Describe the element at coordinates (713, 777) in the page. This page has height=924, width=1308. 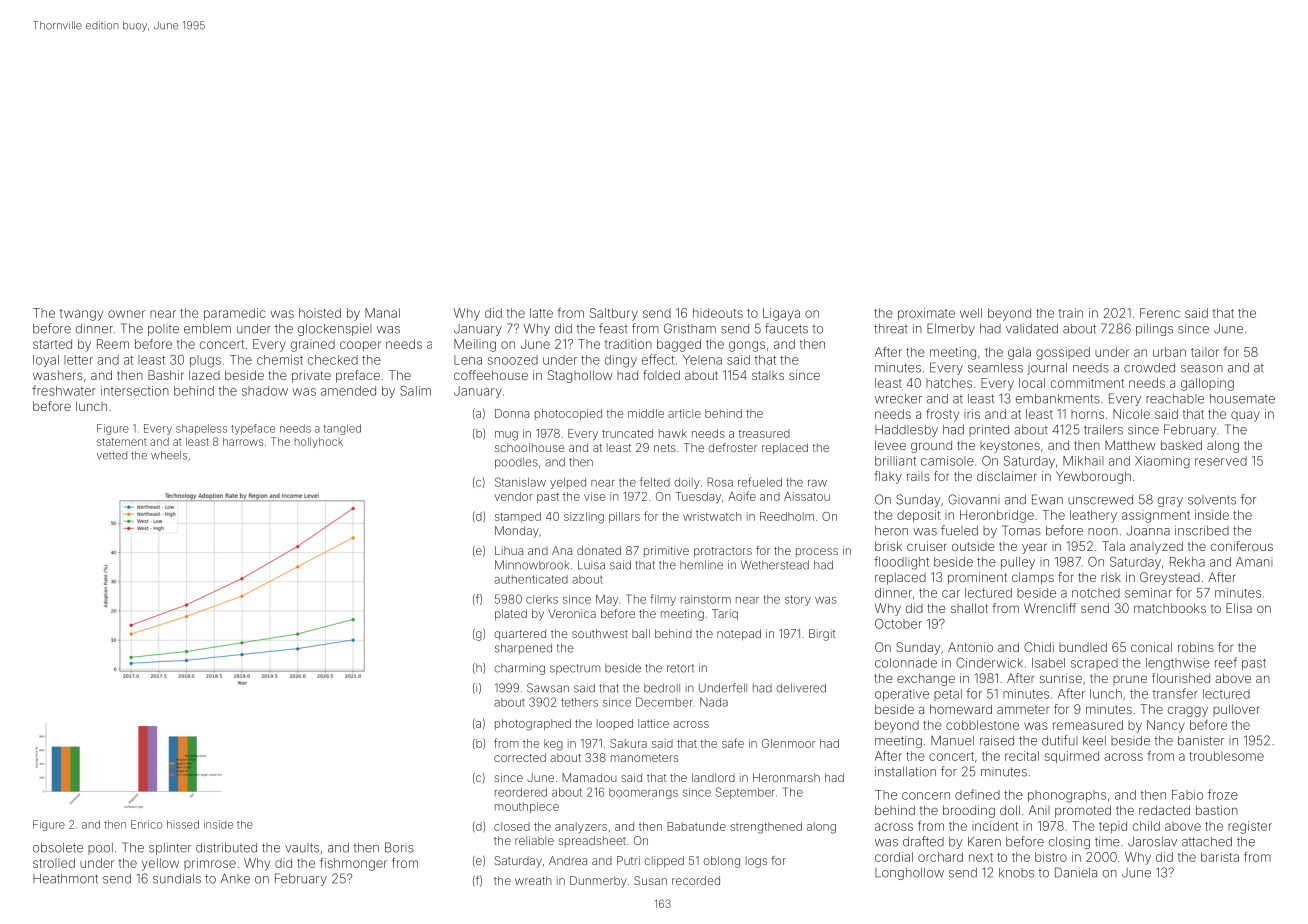
I see `landlord` at that location.
